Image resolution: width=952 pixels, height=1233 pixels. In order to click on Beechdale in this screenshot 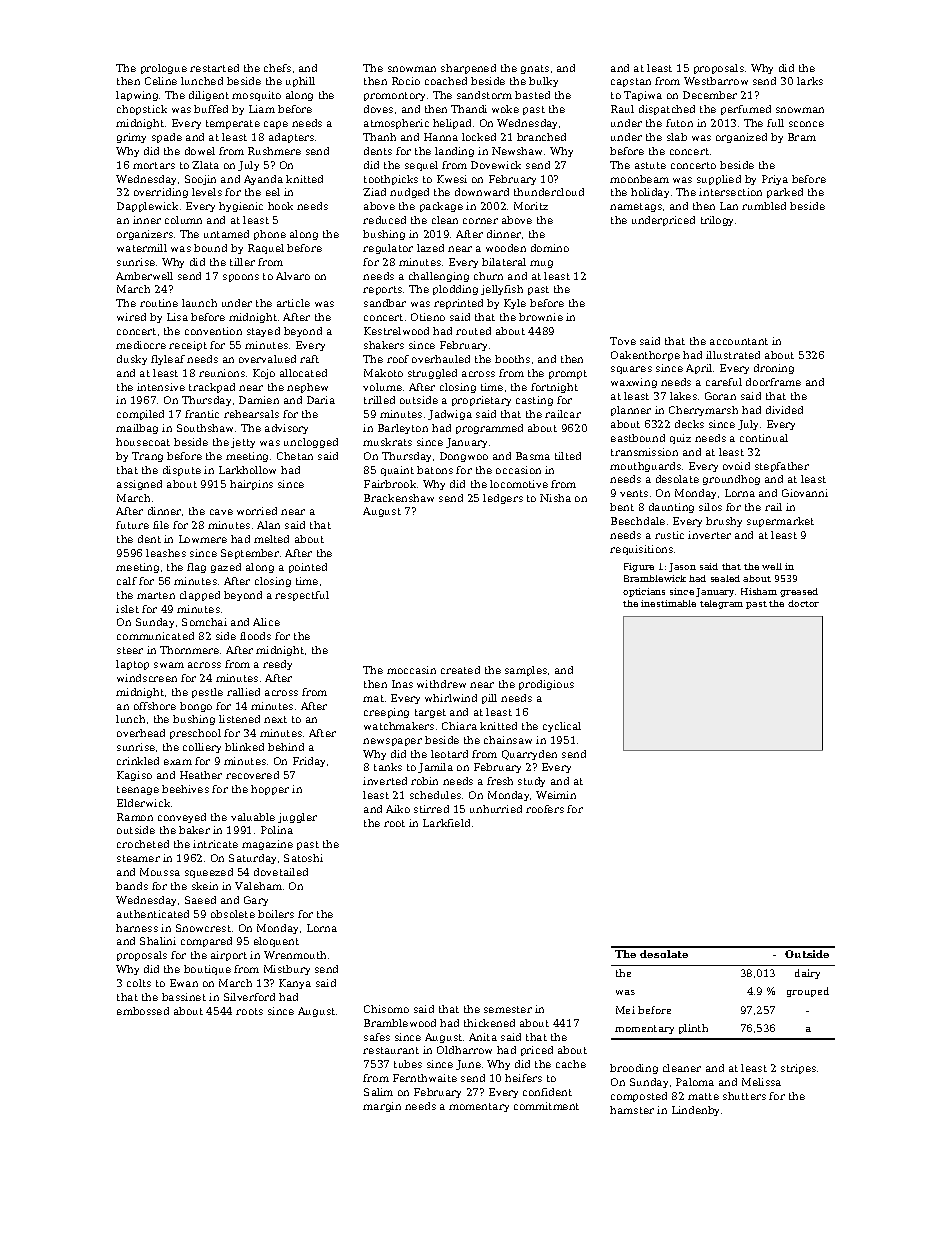, I will do `click(638, 521)`.
